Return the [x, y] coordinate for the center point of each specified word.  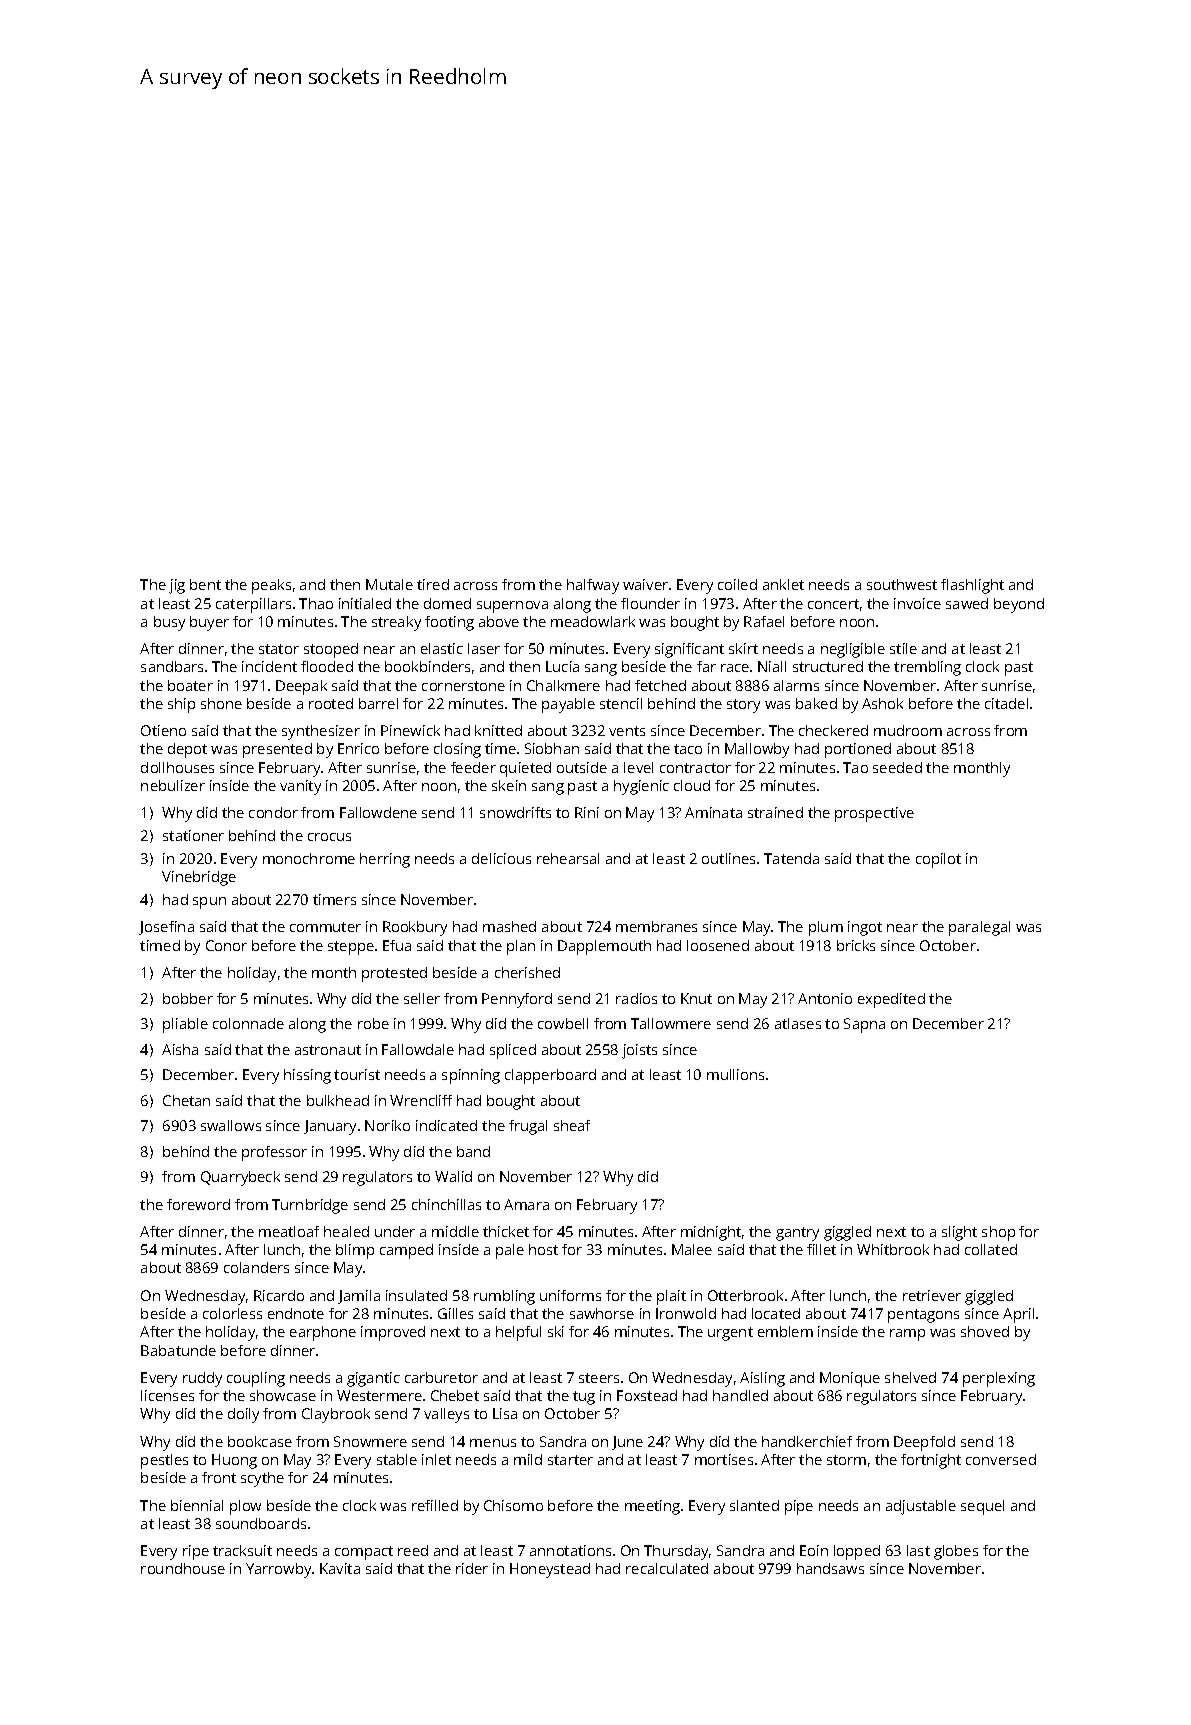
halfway [593, 586]
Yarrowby [278, 1570]
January [330, 1127]
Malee [692, 1249]
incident [269, 666]
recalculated [667, 1568]
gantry [797, 1234]
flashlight [972, 586]
